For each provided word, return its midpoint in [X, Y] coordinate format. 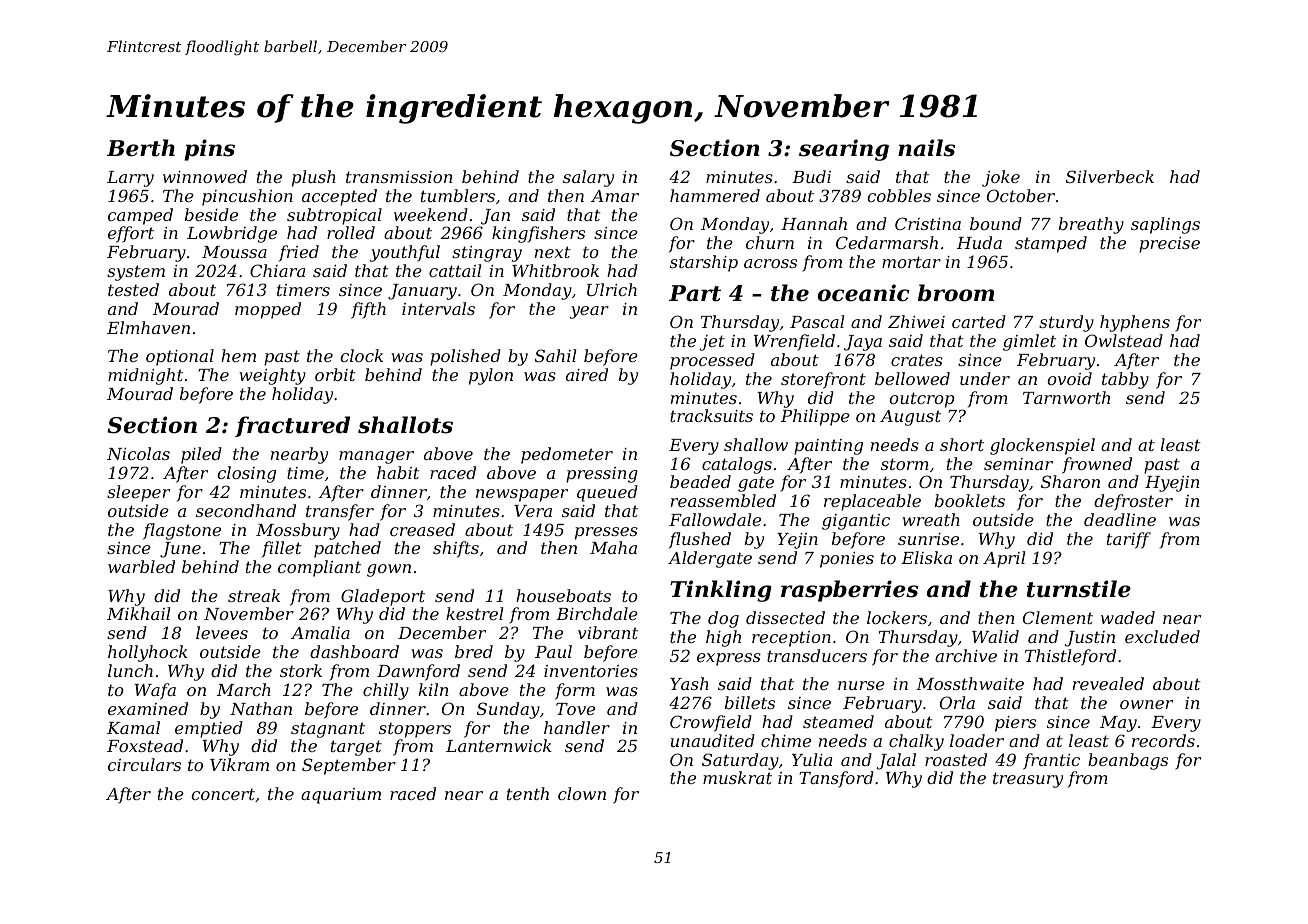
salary [588, 178]
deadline [1120, 519]
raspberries [849, 591]
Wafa [155, 691]
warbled [141, 566]
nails [926, 148]
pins [209, 150]
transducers [817, 655]
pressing [602, 475]
